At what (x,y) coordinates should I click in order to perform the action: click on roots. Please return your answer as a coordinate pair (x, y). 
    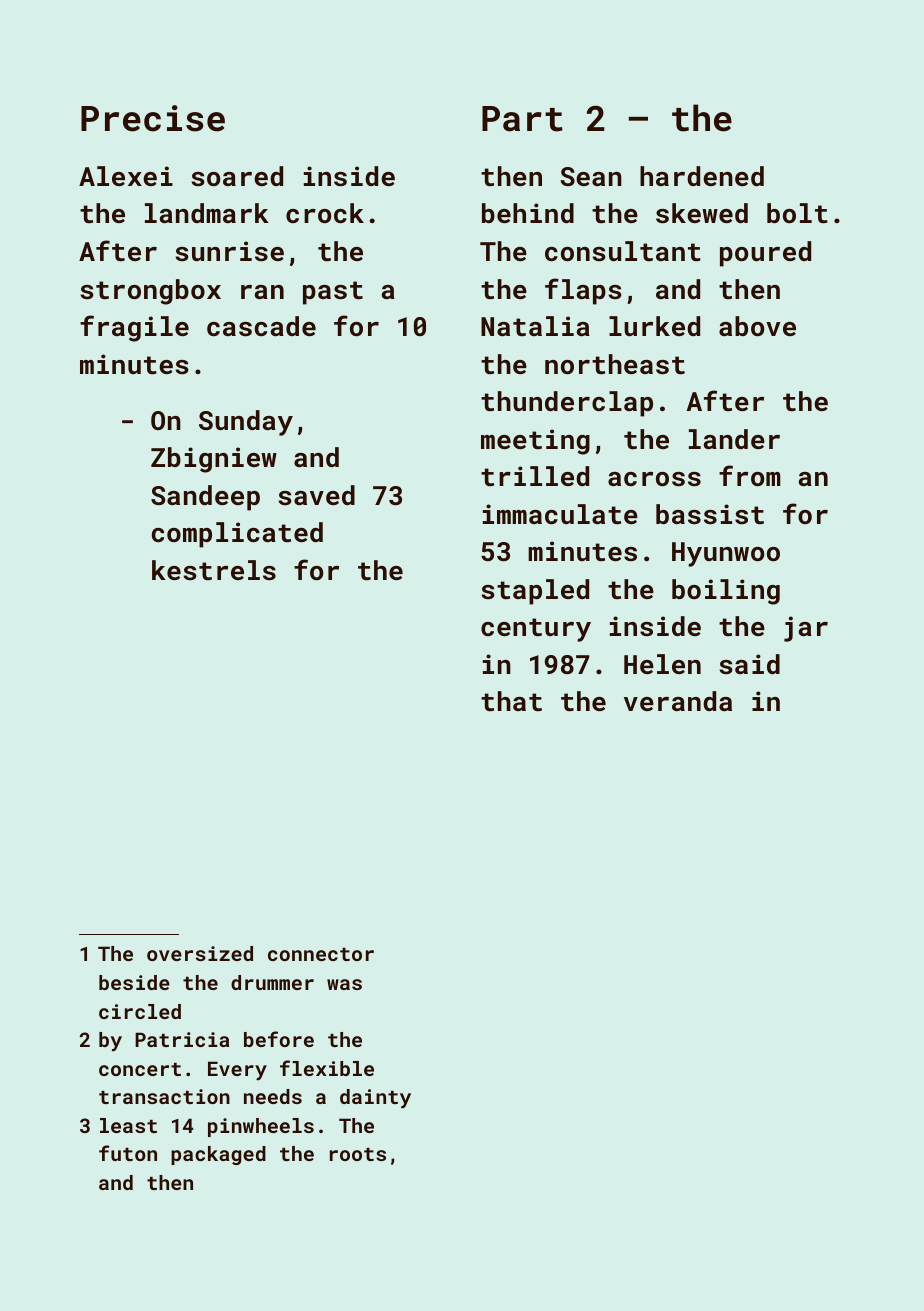
    Looking at the image, I should click on (358, 1154).
